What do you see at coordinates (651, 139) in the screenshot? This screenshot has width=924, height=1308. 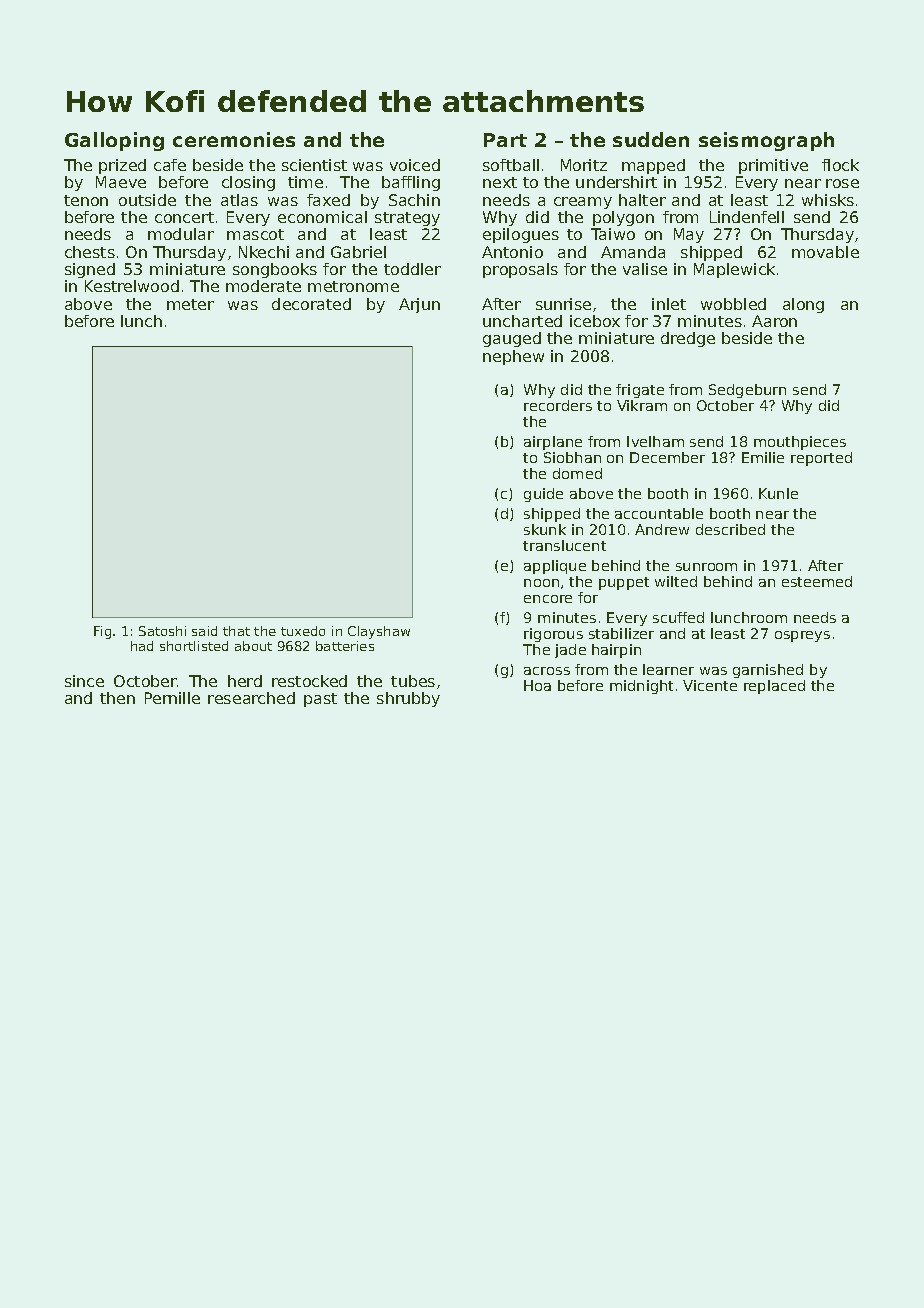 I see `sudden` at bounding box center [651, 139].
